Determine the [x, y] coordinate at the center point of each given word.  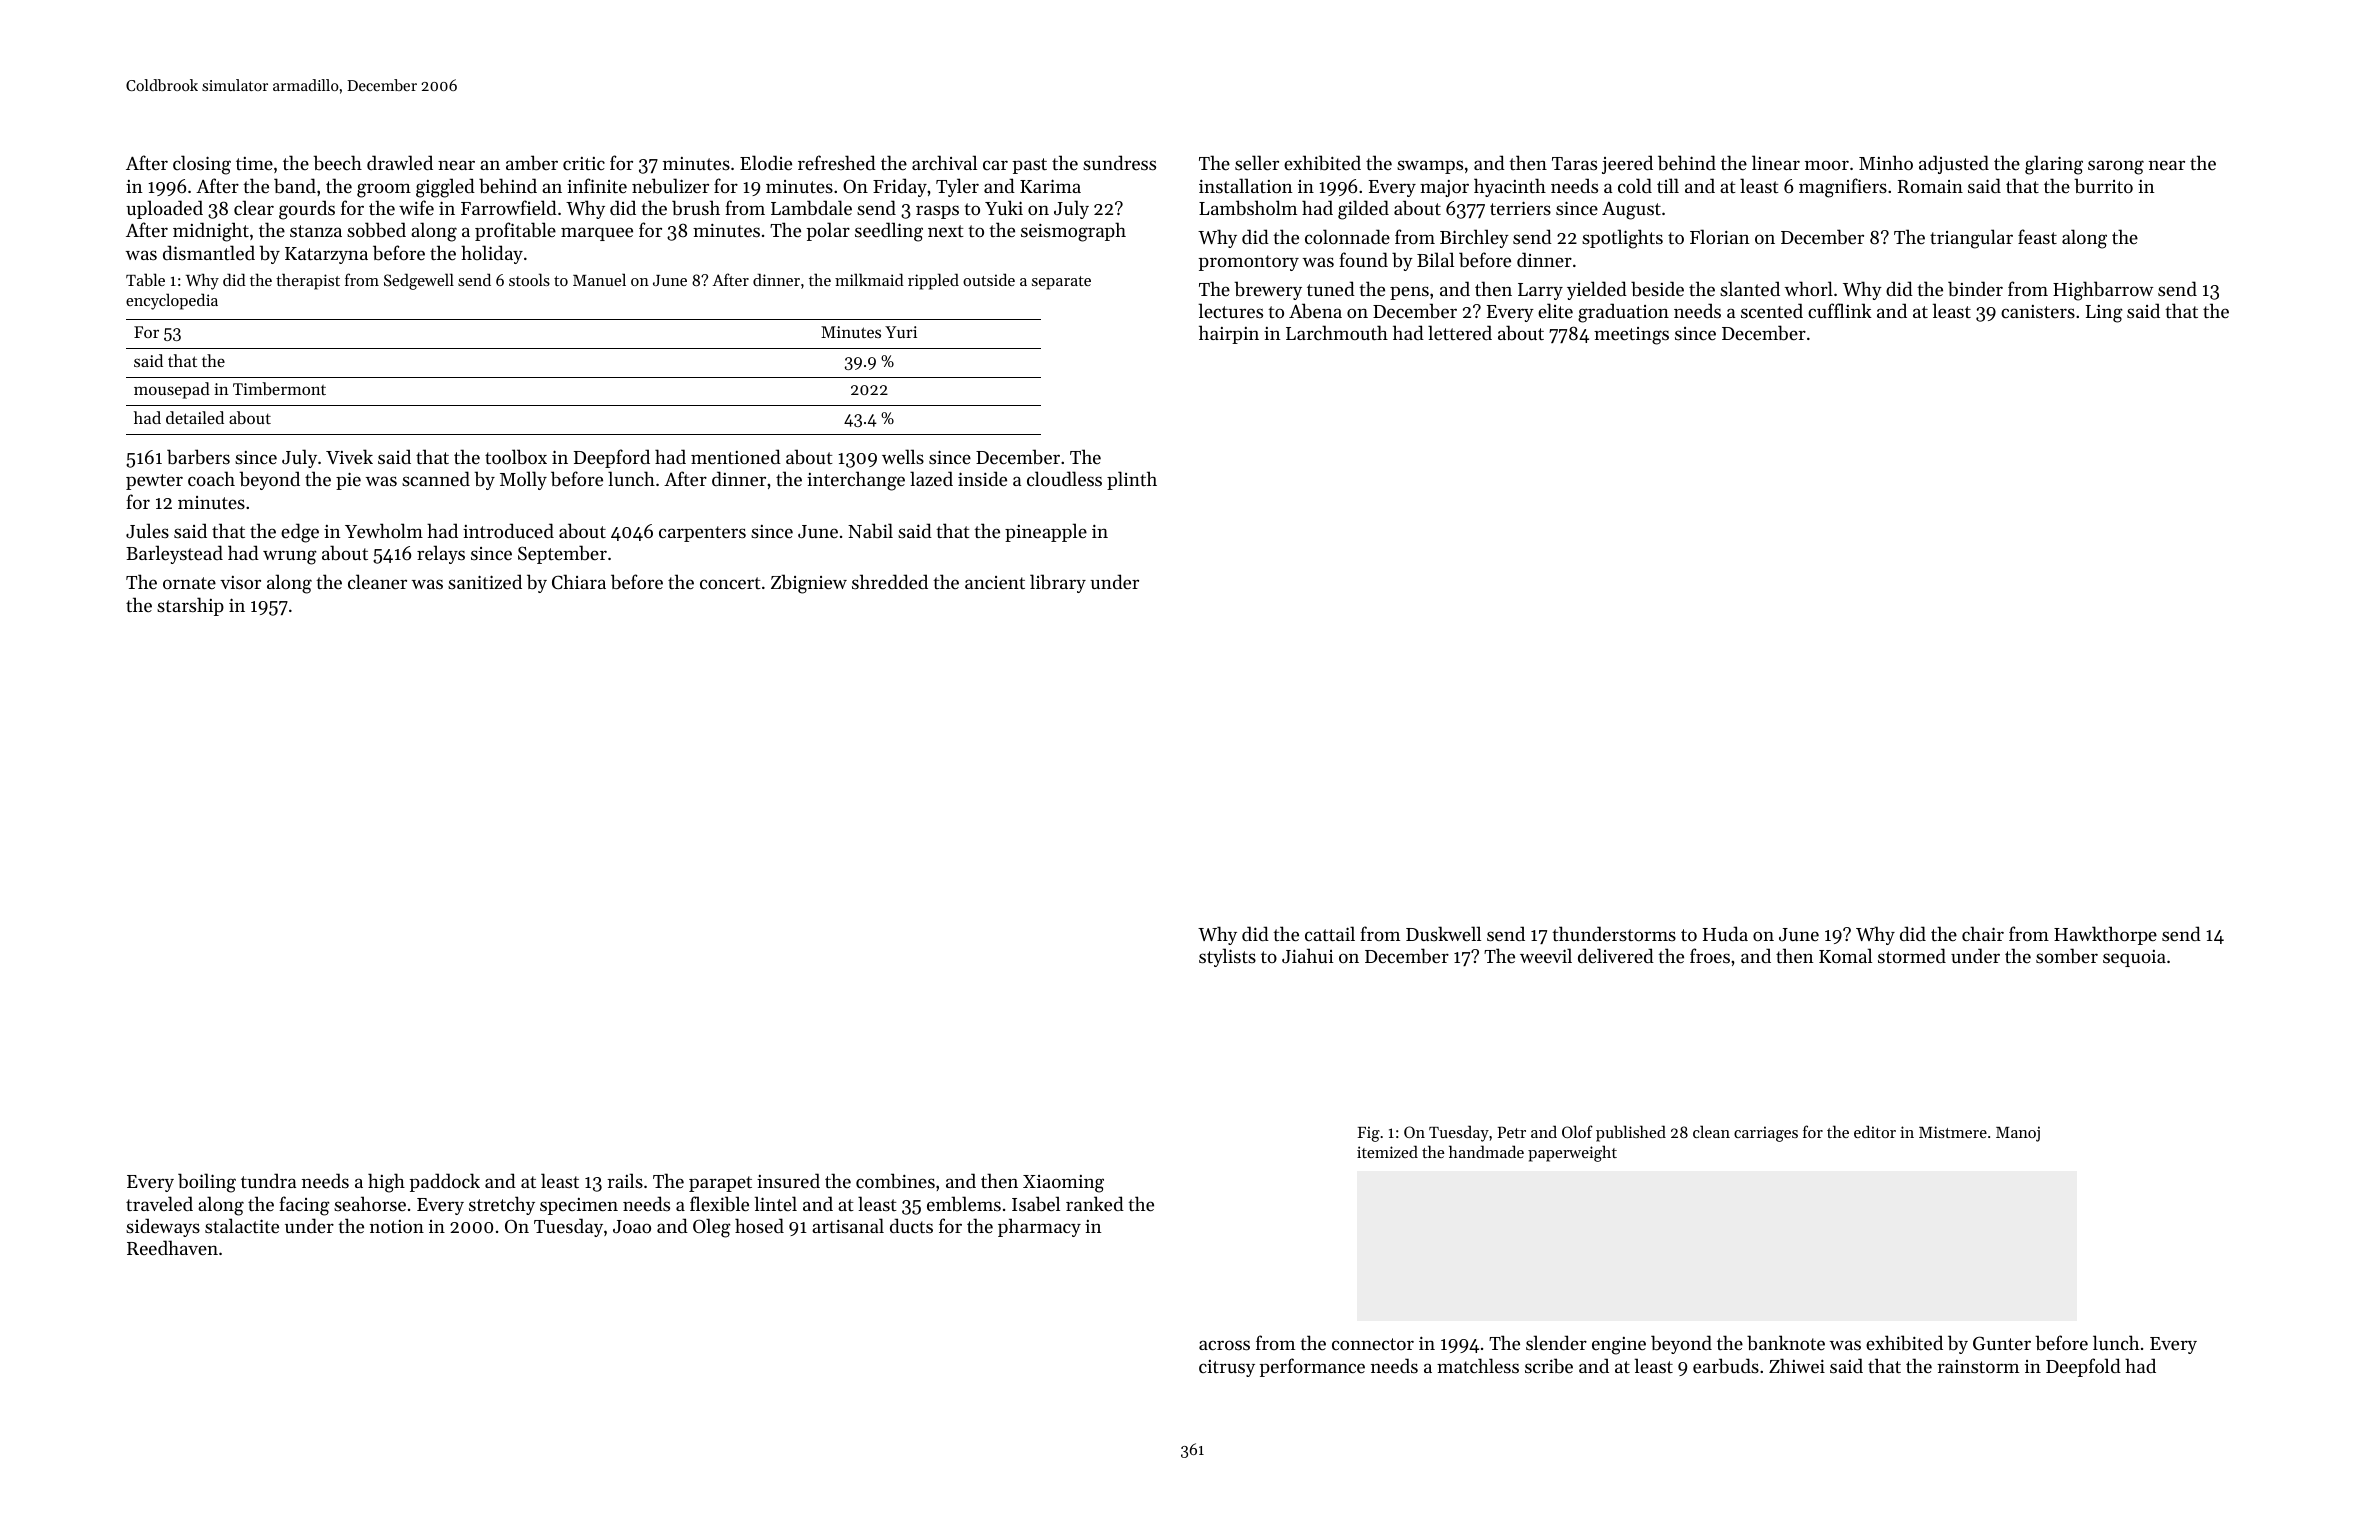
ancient [995, 582]
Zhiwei [1797, 1365]
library [1058, 583]
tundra [268, 1180]
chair [1983, 933]
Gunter [2002, 1343]
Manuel [599, 279]
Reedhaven [172, 1247]
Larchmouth [1337, 332]
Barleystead [174, 554]
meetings [1631, 336]
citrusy [1227, 1368]
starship [190, 606]
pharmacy [1039, 1227]
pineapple [1046, 532]
